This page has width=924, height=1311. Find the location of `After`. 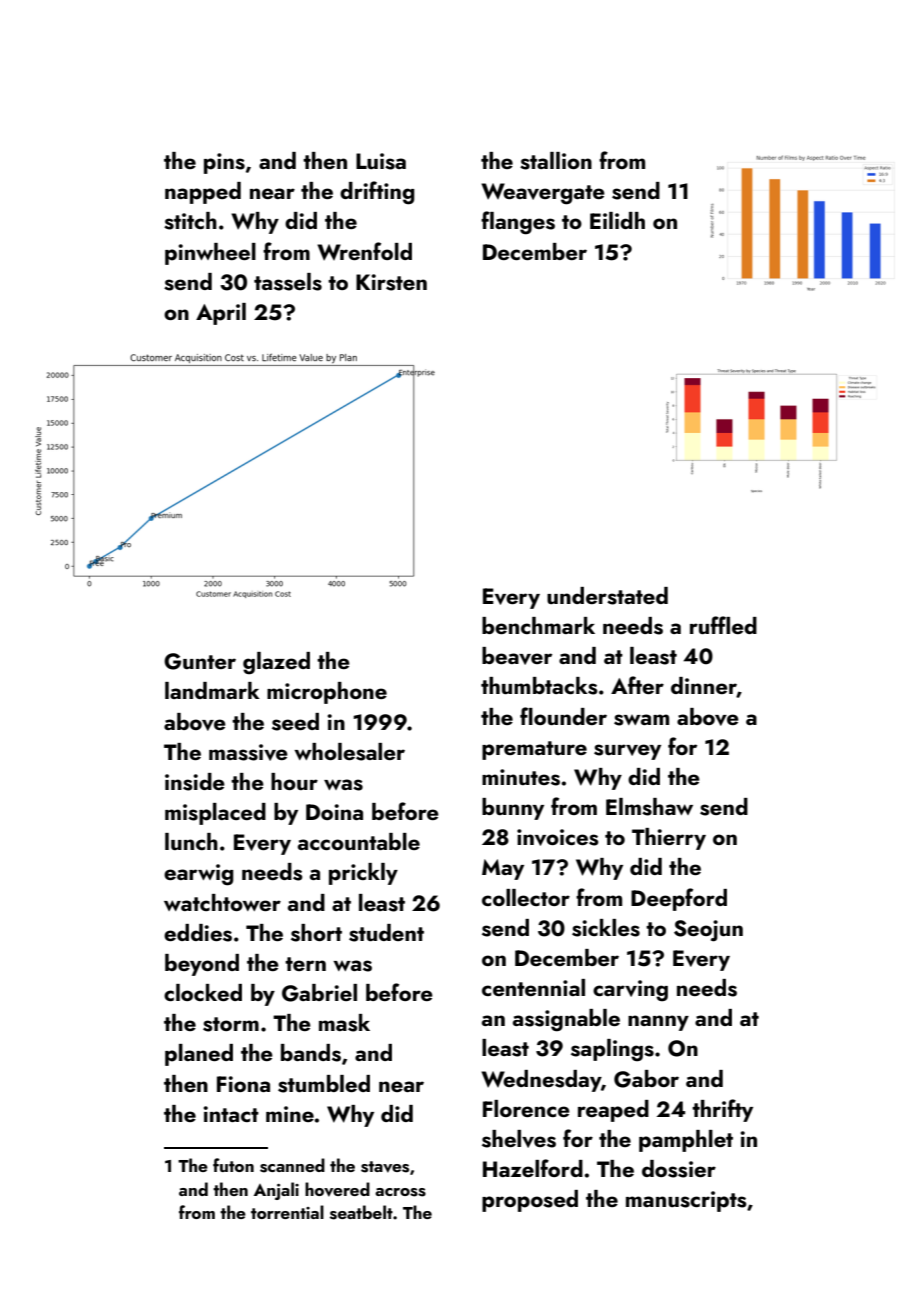

After is located at coordinates (637, 685).
